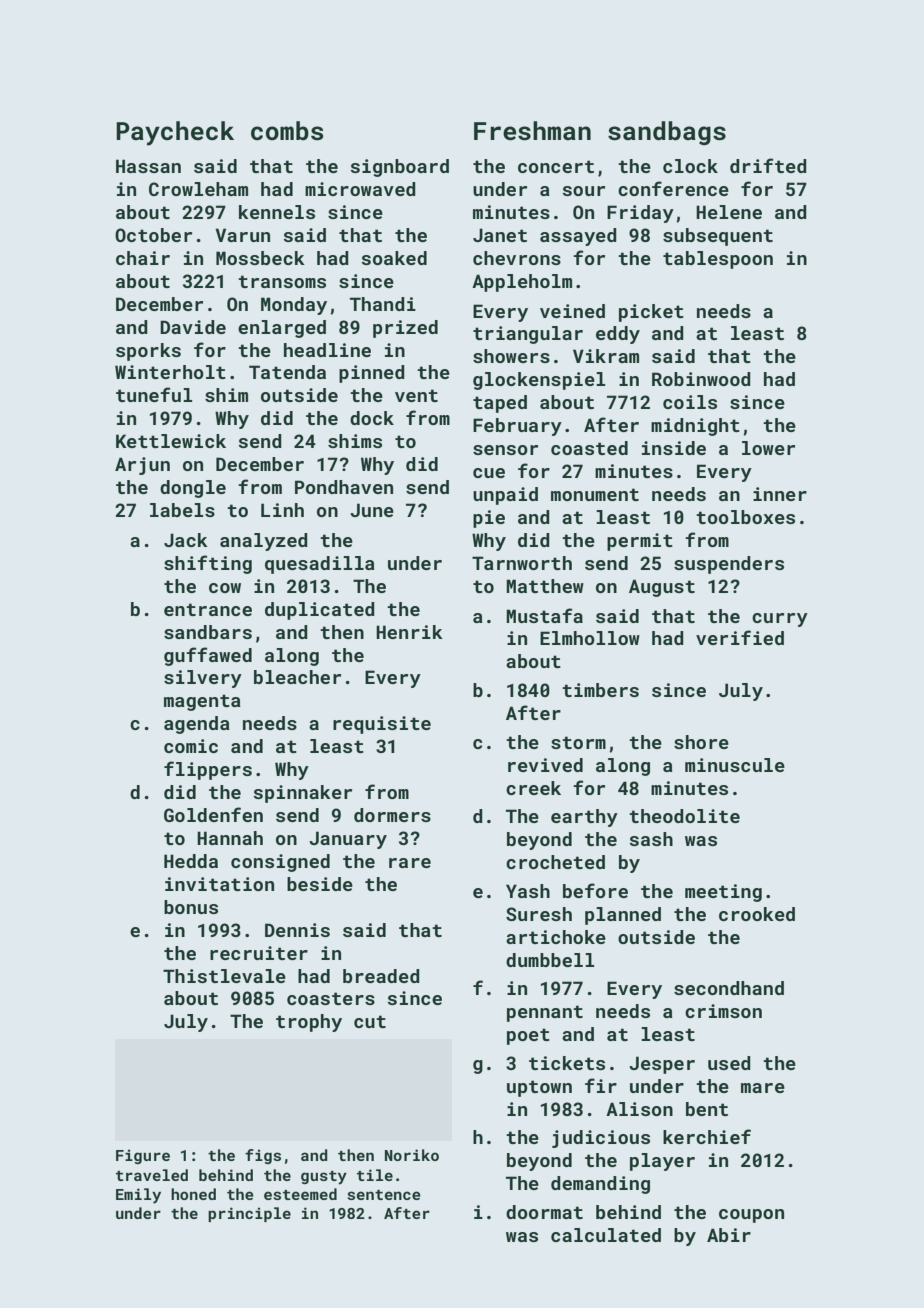 This image has width=924, height=1308. What do you see at coordinates (757, 914) in the image?
I see `crooked` at bounding box center [757, 914].
